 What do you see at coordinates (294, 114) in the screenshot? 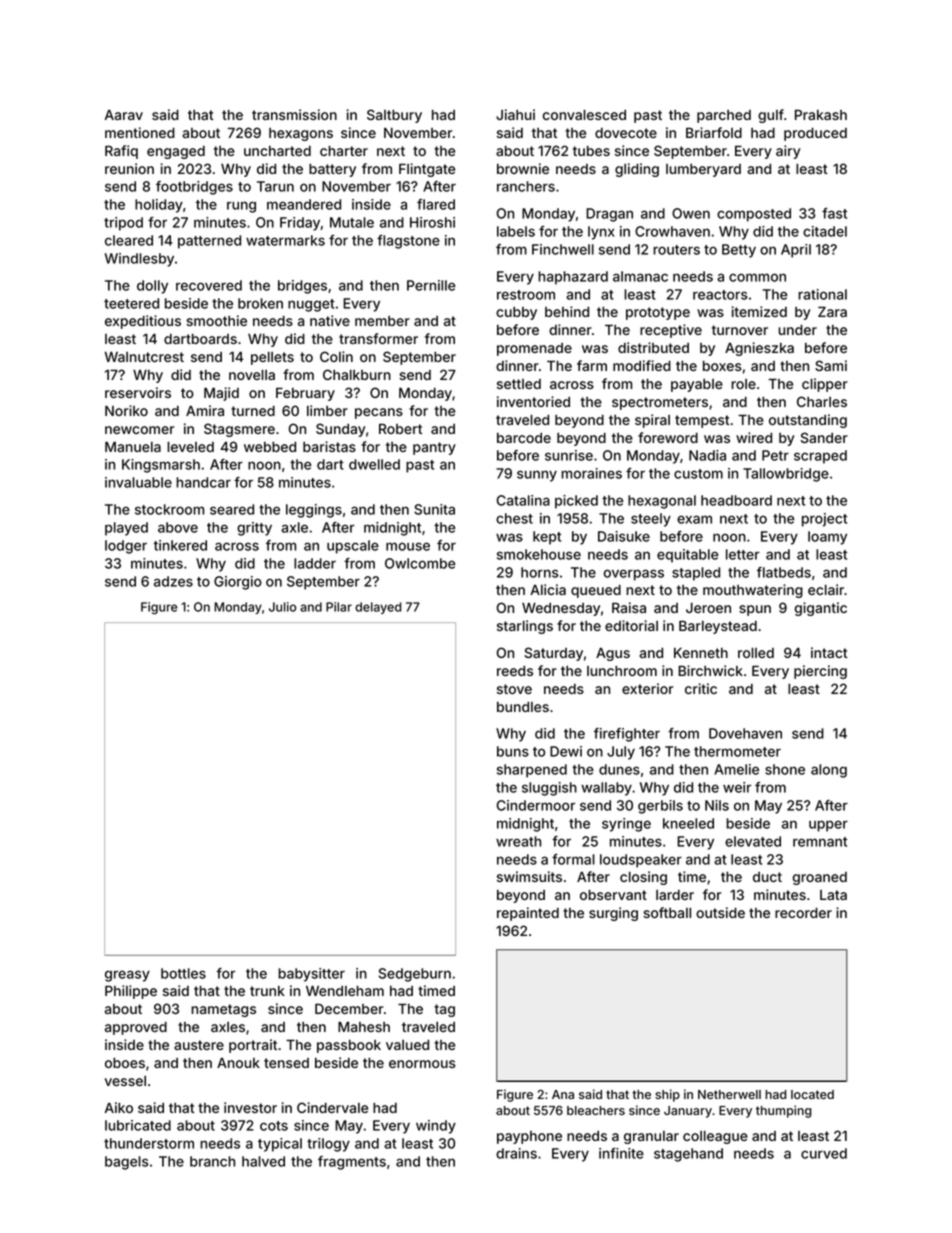
I see `transmission` at bounding box center [294, 114].
